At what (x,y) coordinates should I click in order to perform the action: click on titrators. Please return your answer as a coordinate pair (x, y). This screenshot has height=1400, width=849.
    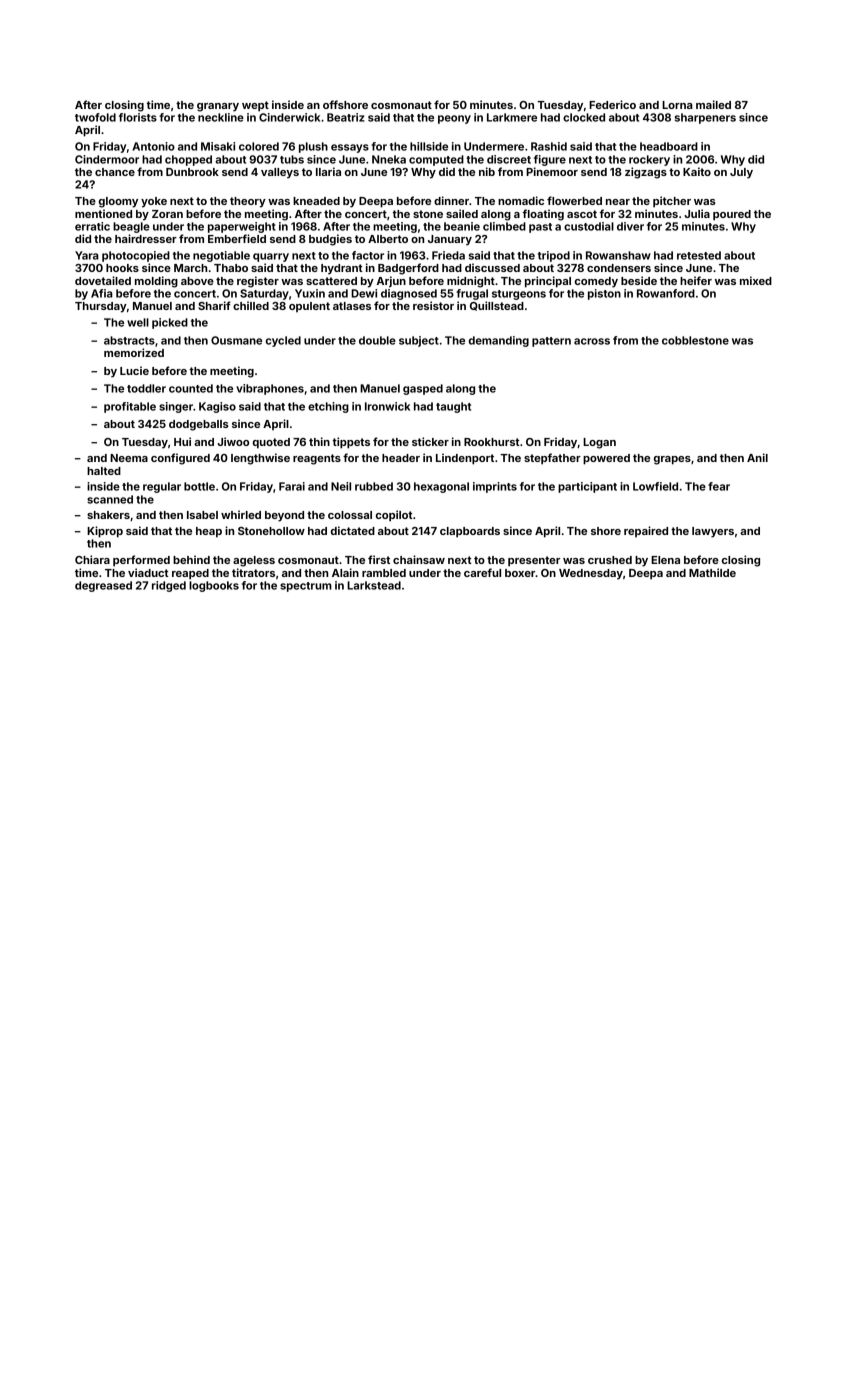
    Looking at the image, I should click on (253, 572).
